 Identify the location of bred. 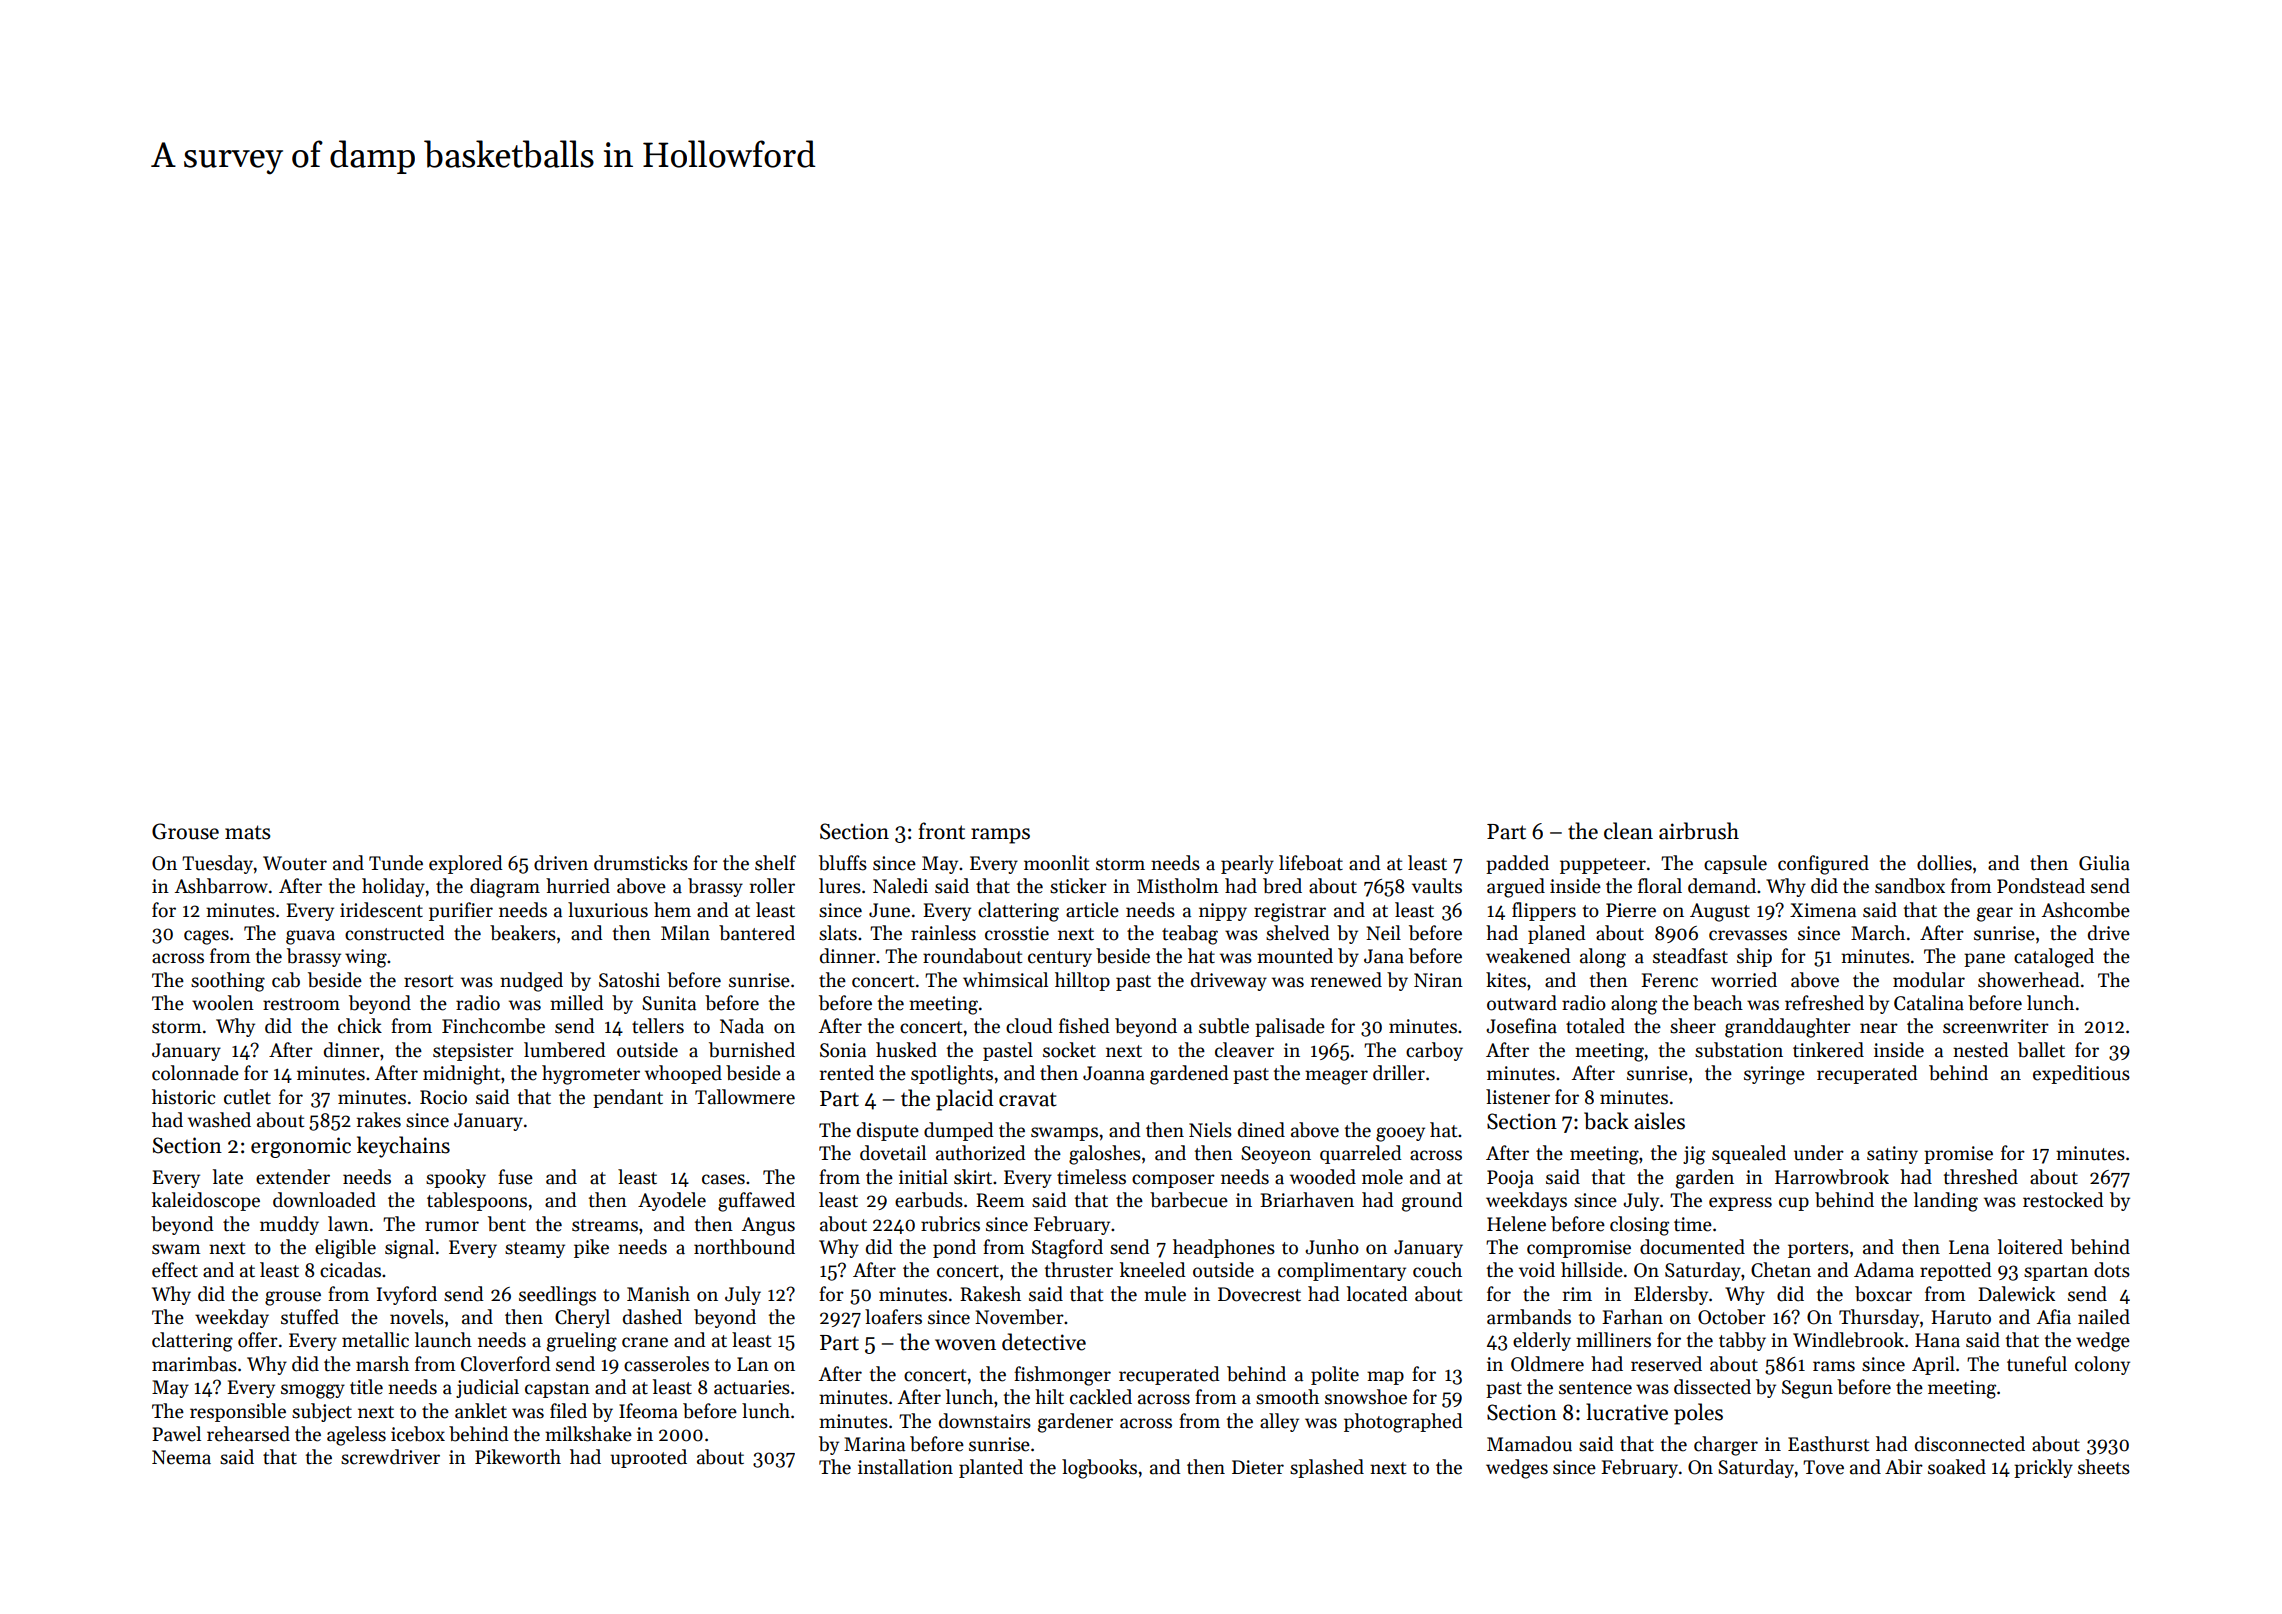
(1282, 886).
